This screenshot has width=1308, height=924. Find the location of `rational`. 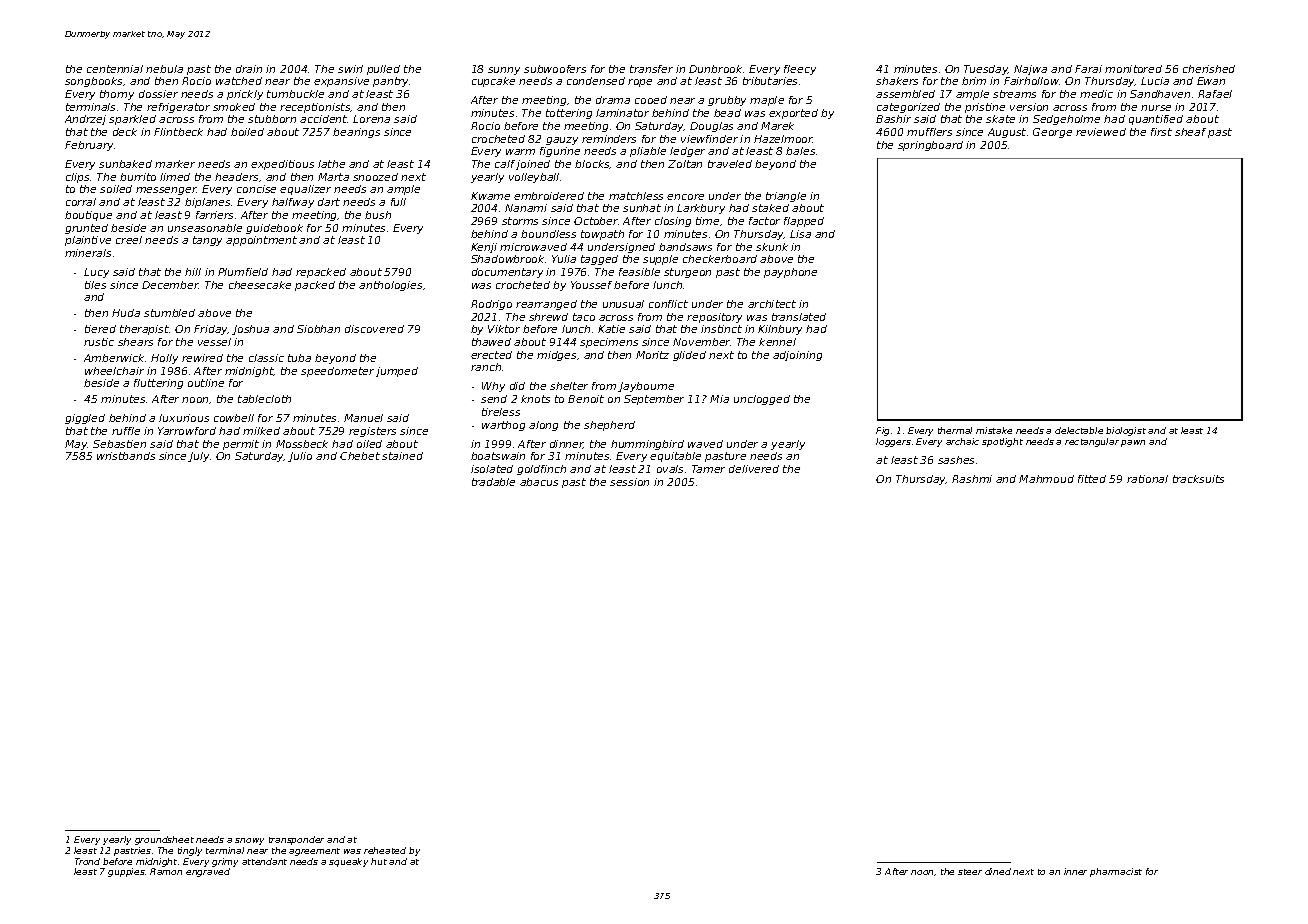

rational is located at coordinates (1147, 479).
